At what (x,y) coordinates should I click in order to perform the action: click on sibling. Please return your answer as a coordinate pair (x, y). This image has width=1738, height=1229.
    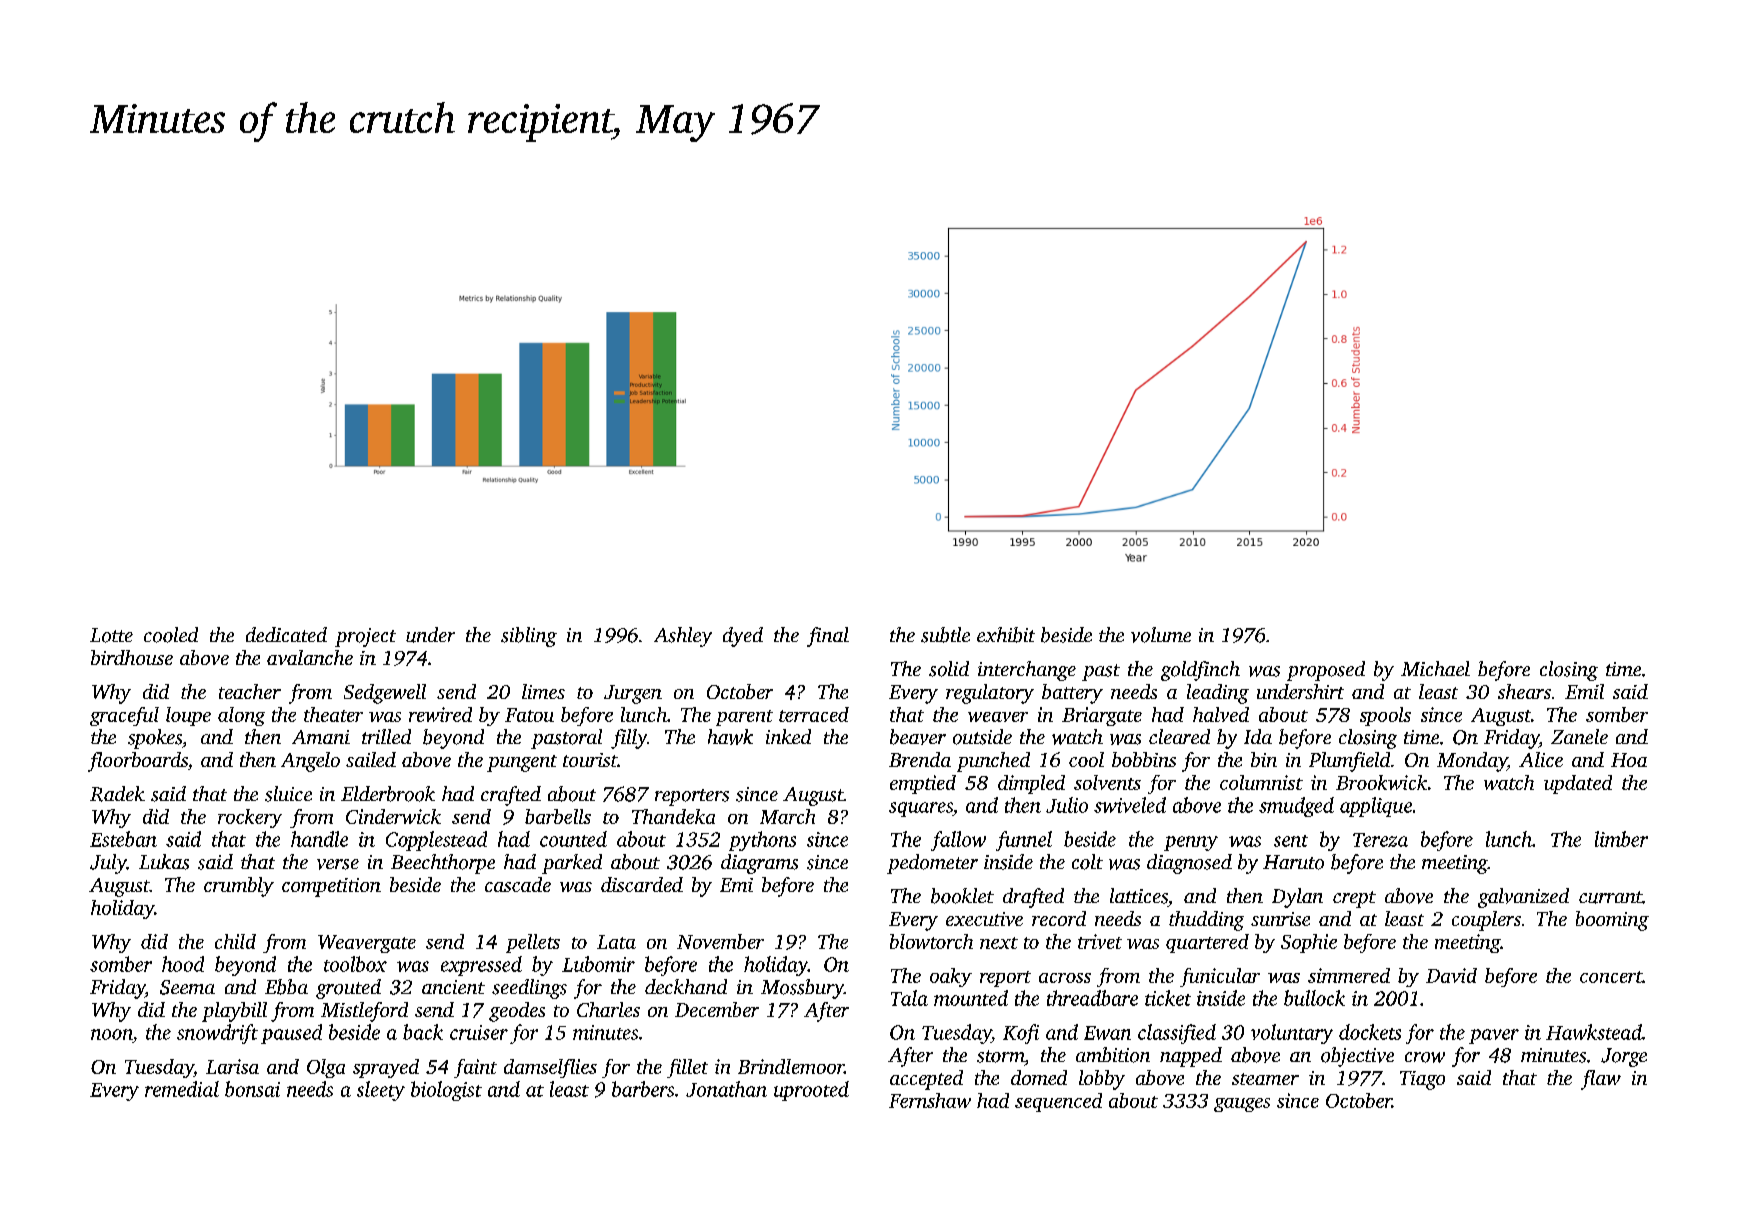
    Looking at the image, I should click on (529, 637).
